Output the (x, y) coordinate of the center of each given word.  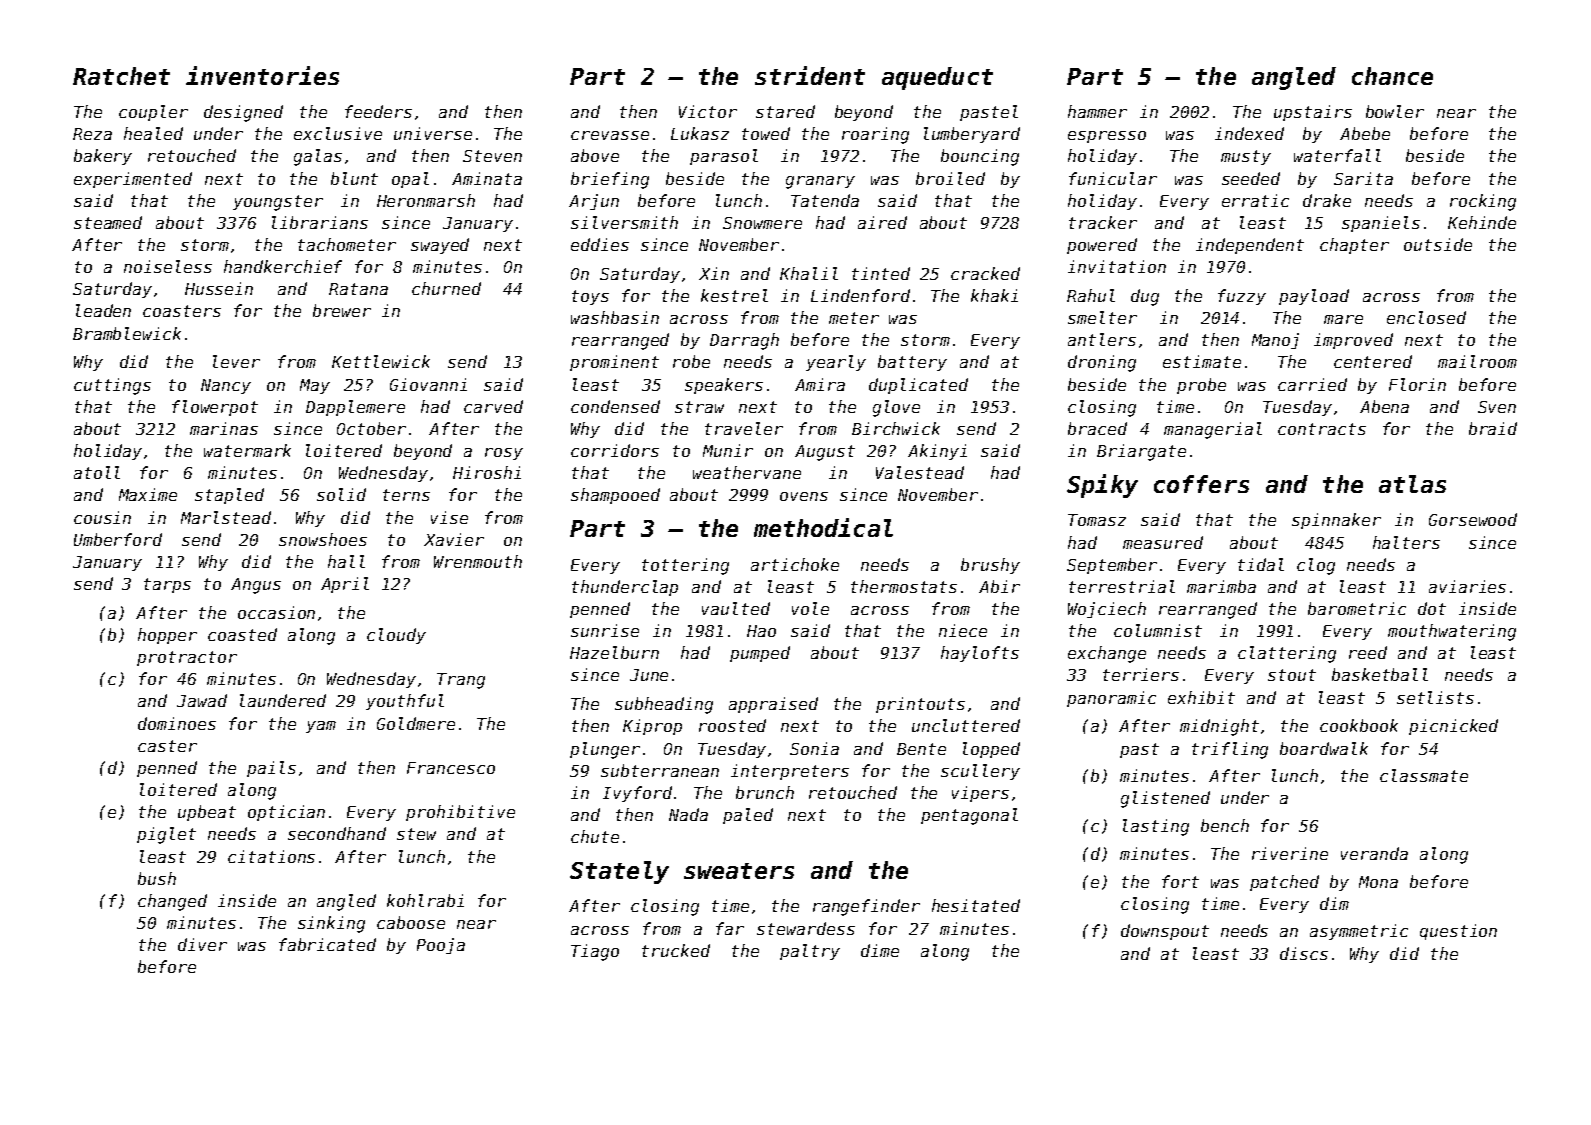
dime (880, 950)
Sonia (814, 748)
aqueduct (937, 78)
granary (820, 182)
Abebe (1365, 133)
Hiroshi (487, 472)
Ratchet (121, 76)
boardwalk (1324, 748)
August (825, 453)
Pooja (441, 946)
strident (810, 75)
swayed (440, 246)
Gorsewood (1473, 519)
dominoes (177, 723)
